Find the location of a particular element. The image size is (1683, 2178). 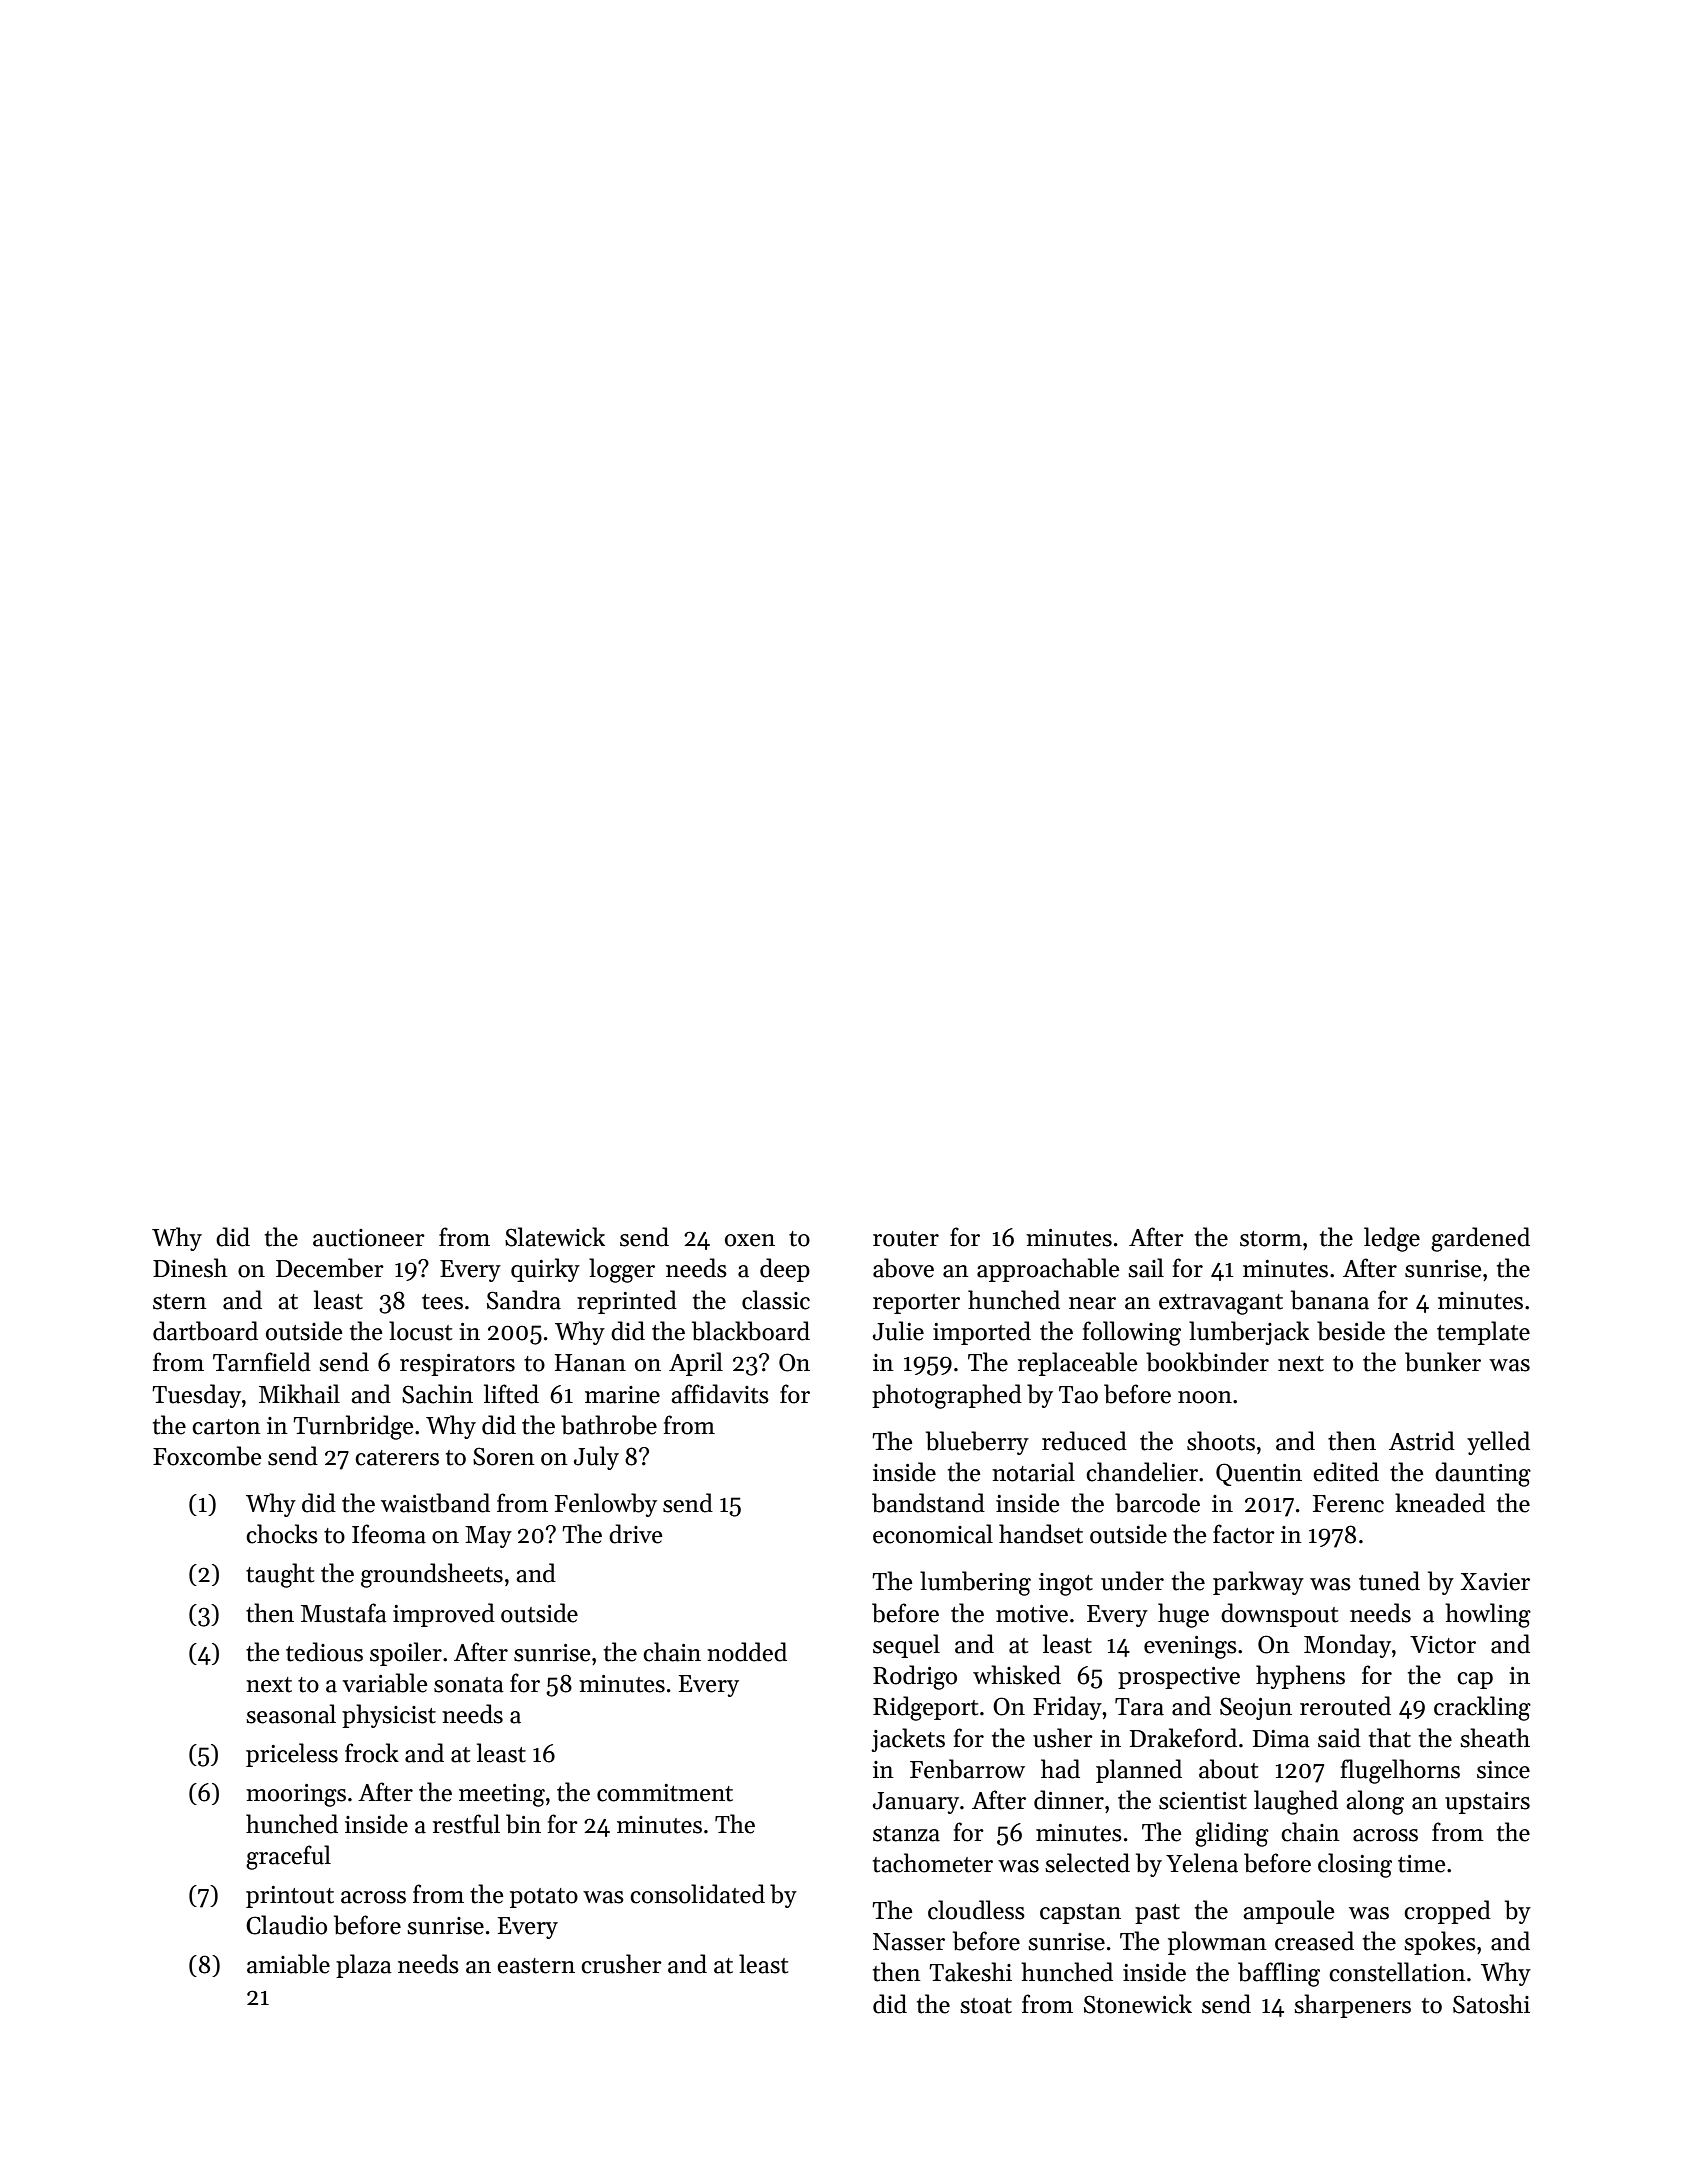

router is located at coordinates (906, 1239).
